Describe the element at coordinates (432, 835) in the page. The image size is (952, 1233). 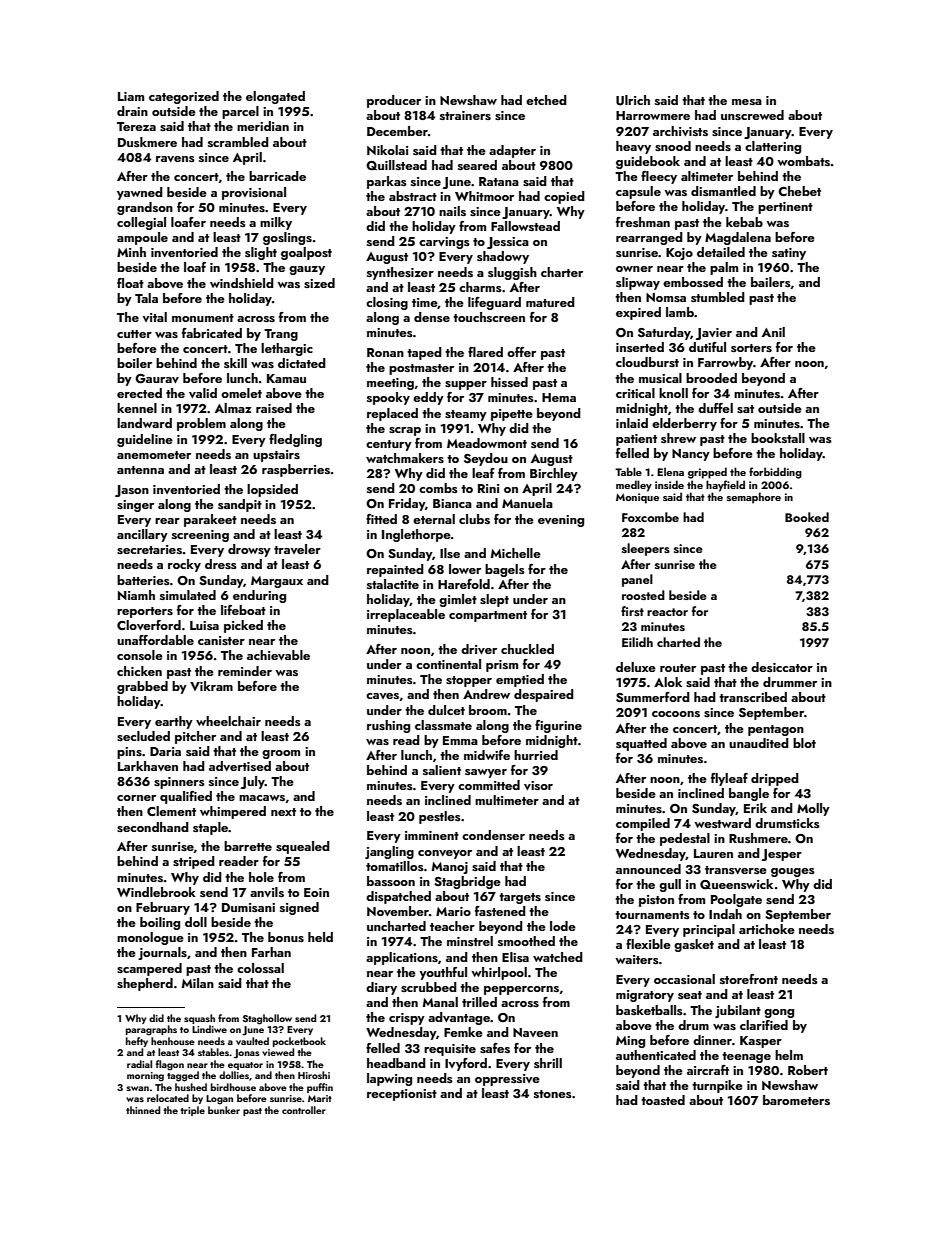
I see `imminent` at that location.
